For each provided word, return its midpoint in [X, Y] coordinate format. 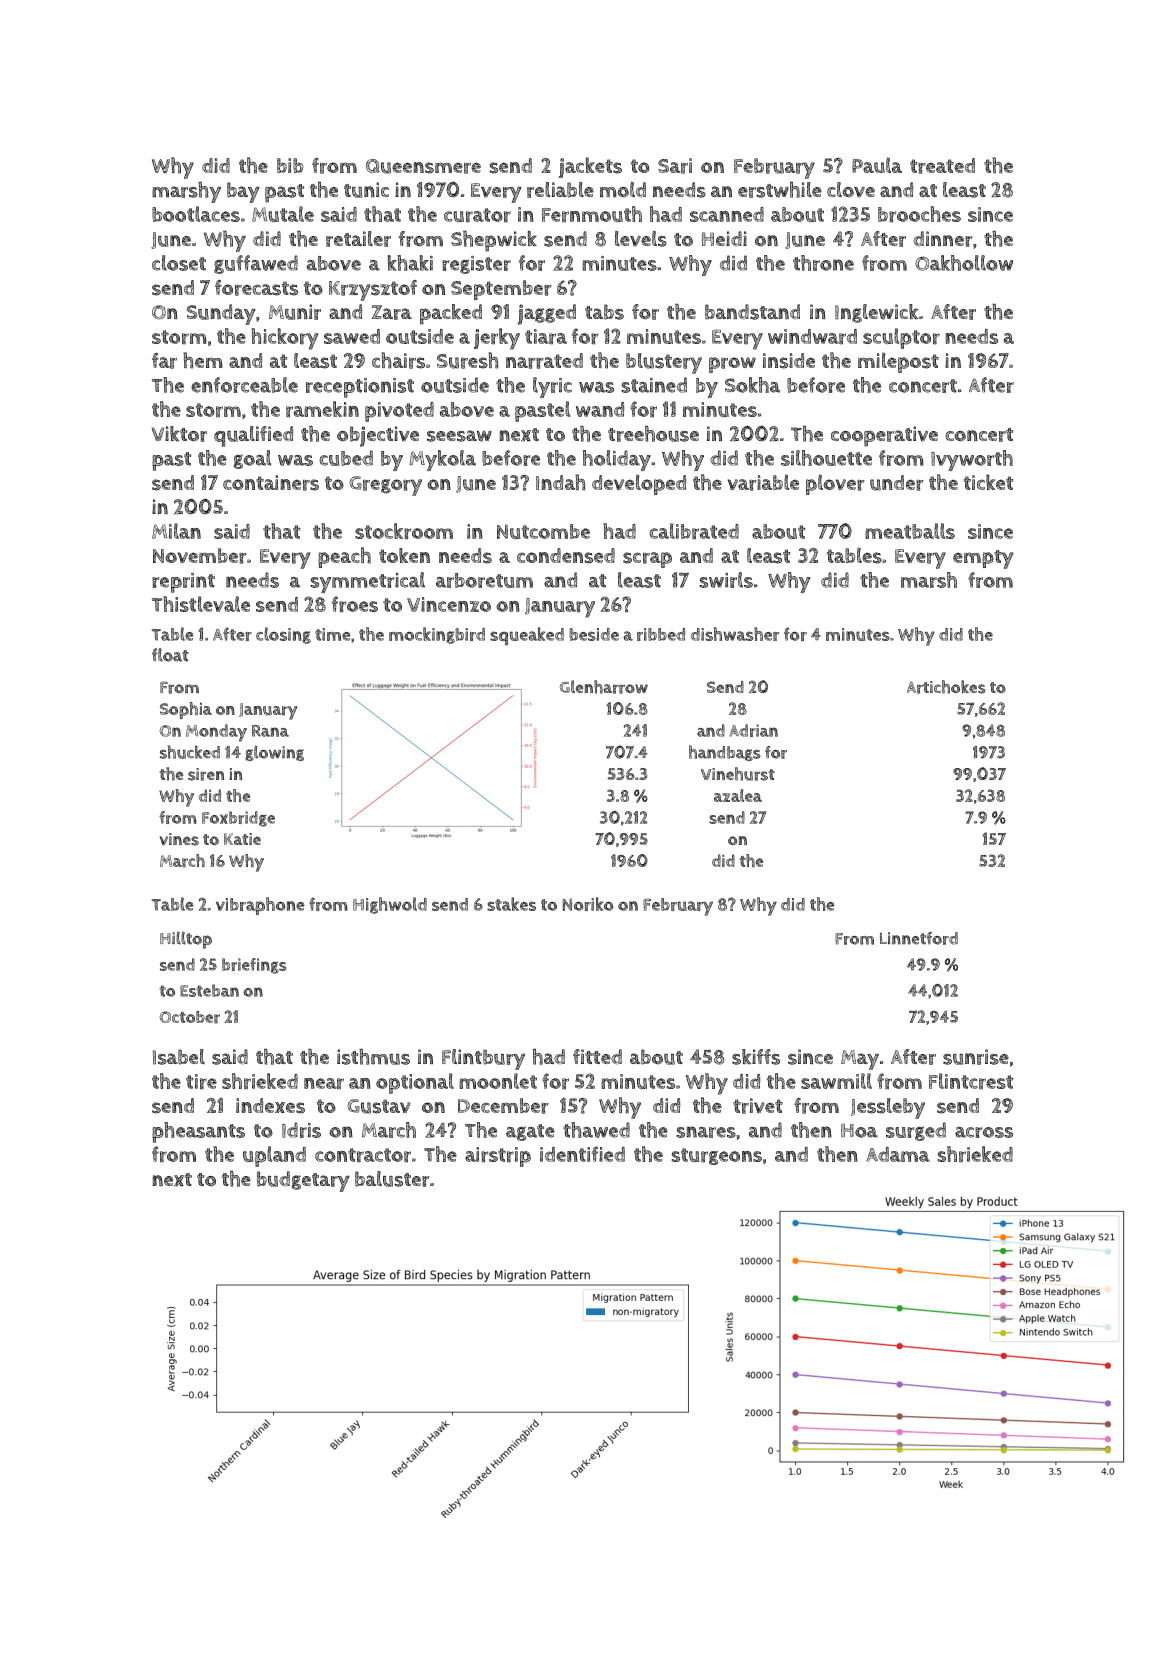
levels [641, 239]
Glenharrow [604, 687]
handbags [725, 753]
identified [582, 1154]
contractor [363, 1155]
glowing [274, 753]
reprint [183, 583]
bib [290, 165]
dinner [943, 239]
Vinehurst [738, 774]
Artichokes [946, 687]
